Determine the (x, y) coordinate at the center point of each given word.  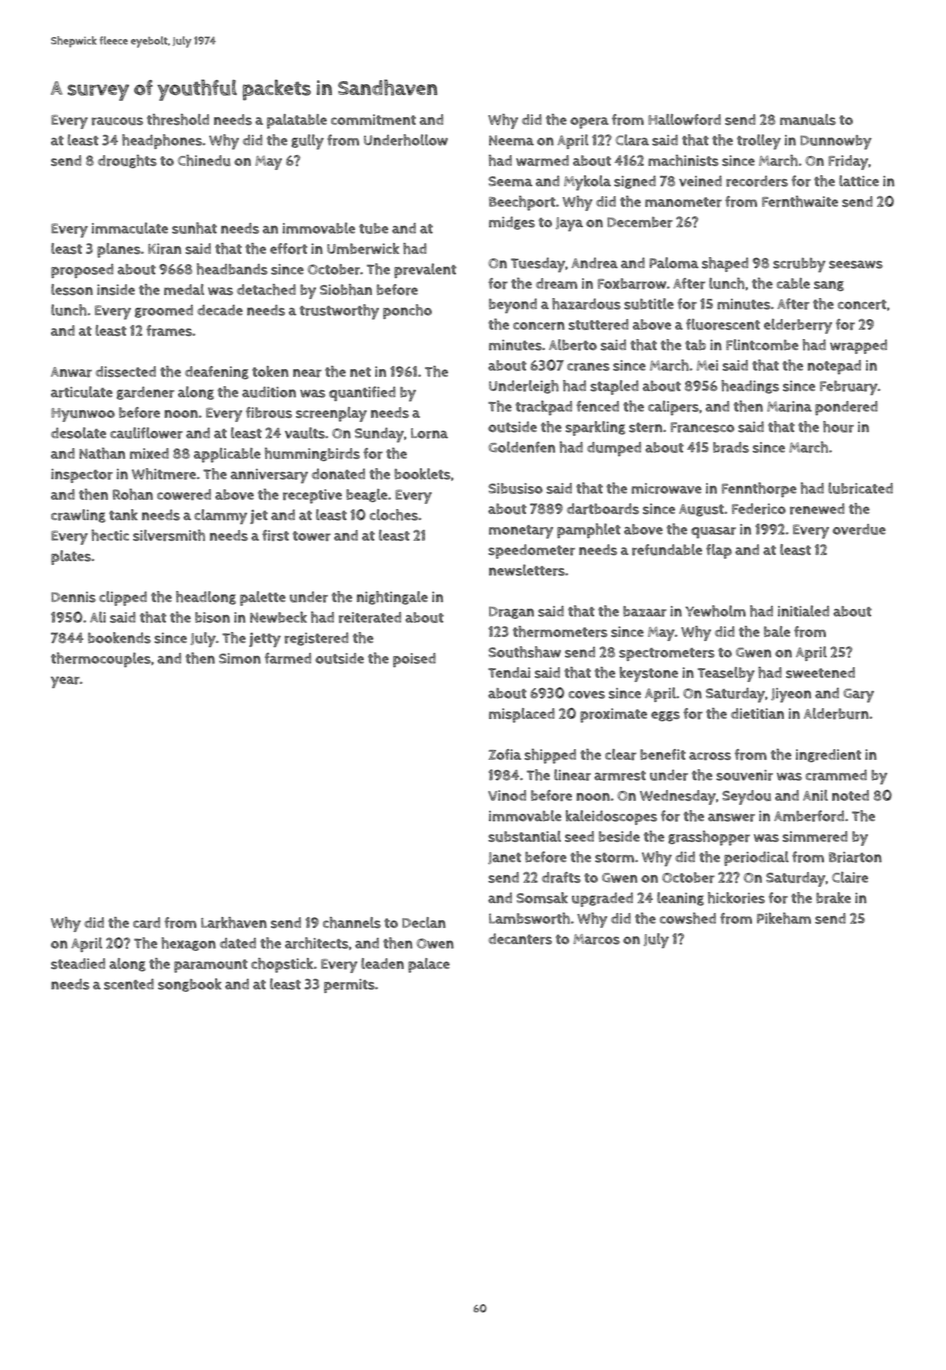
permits (349, 986)
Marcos (596, 939)
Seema (510, 181)
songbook (190, 985)
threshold (178, 119)
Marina (789, 406)
